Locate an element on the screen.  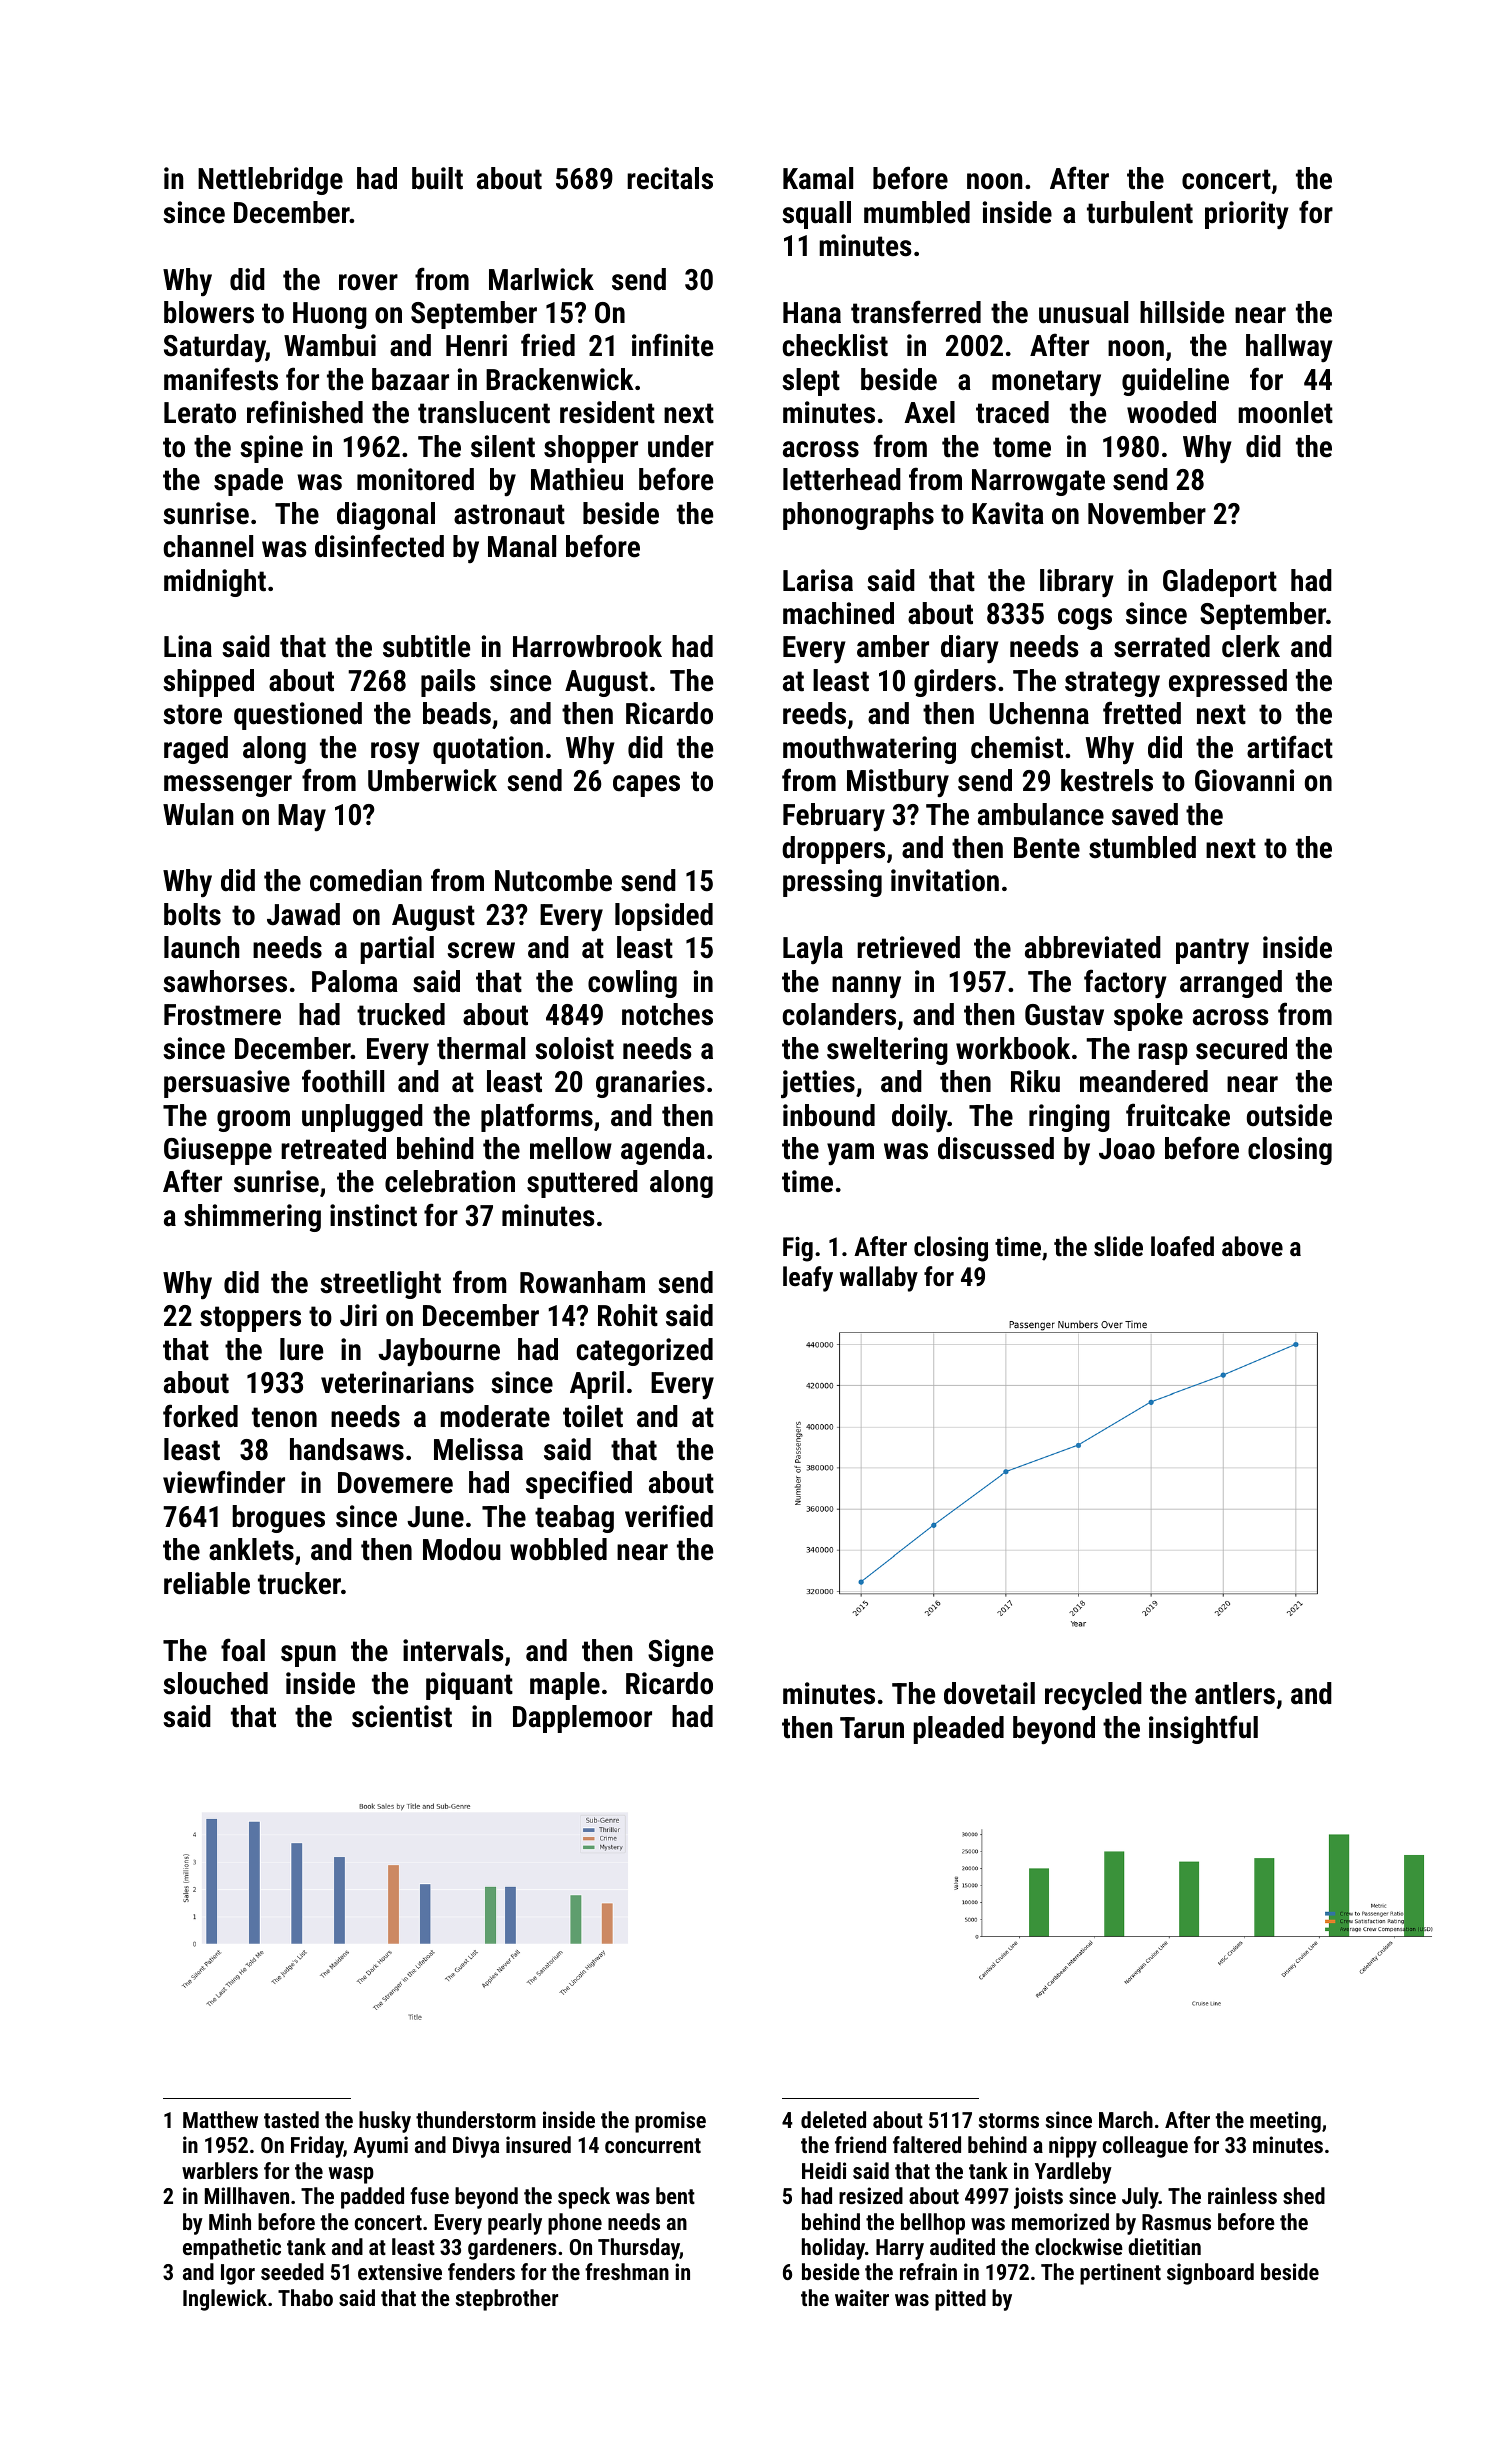
turbulent is located at coordinates (1140, 212).
